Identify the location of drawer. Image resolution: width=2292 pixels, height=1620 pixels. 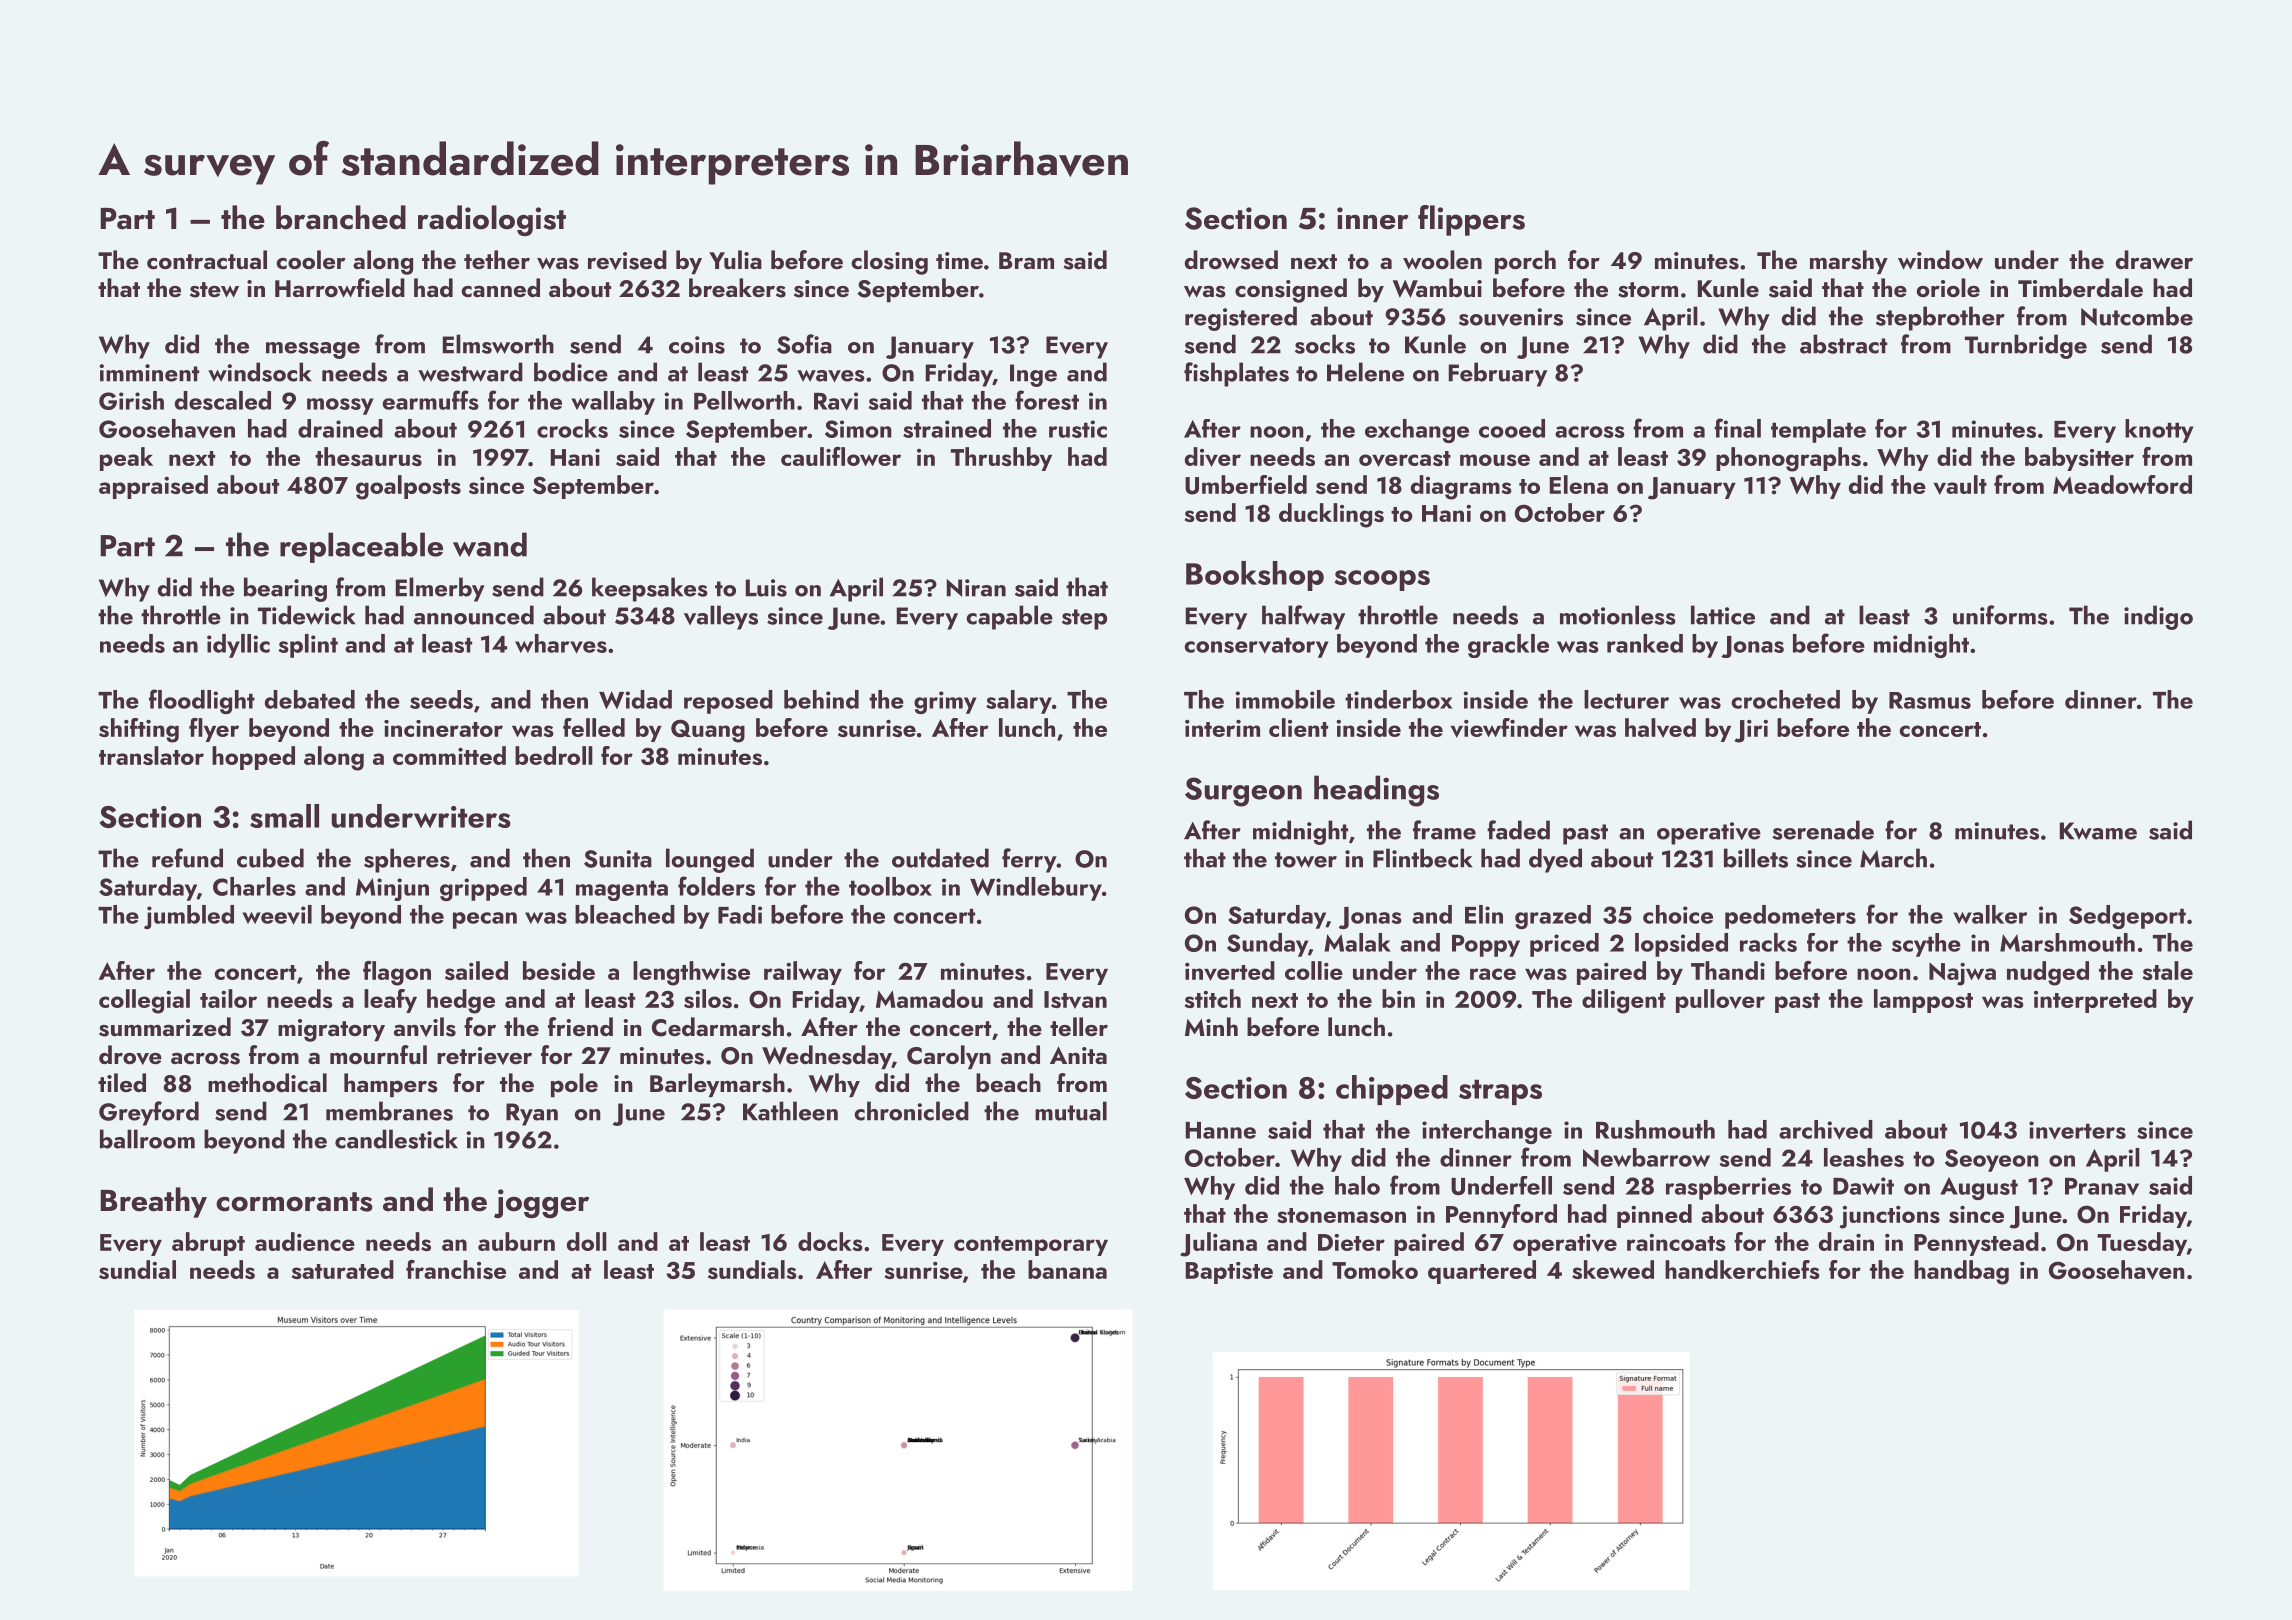
(2154, 259).
